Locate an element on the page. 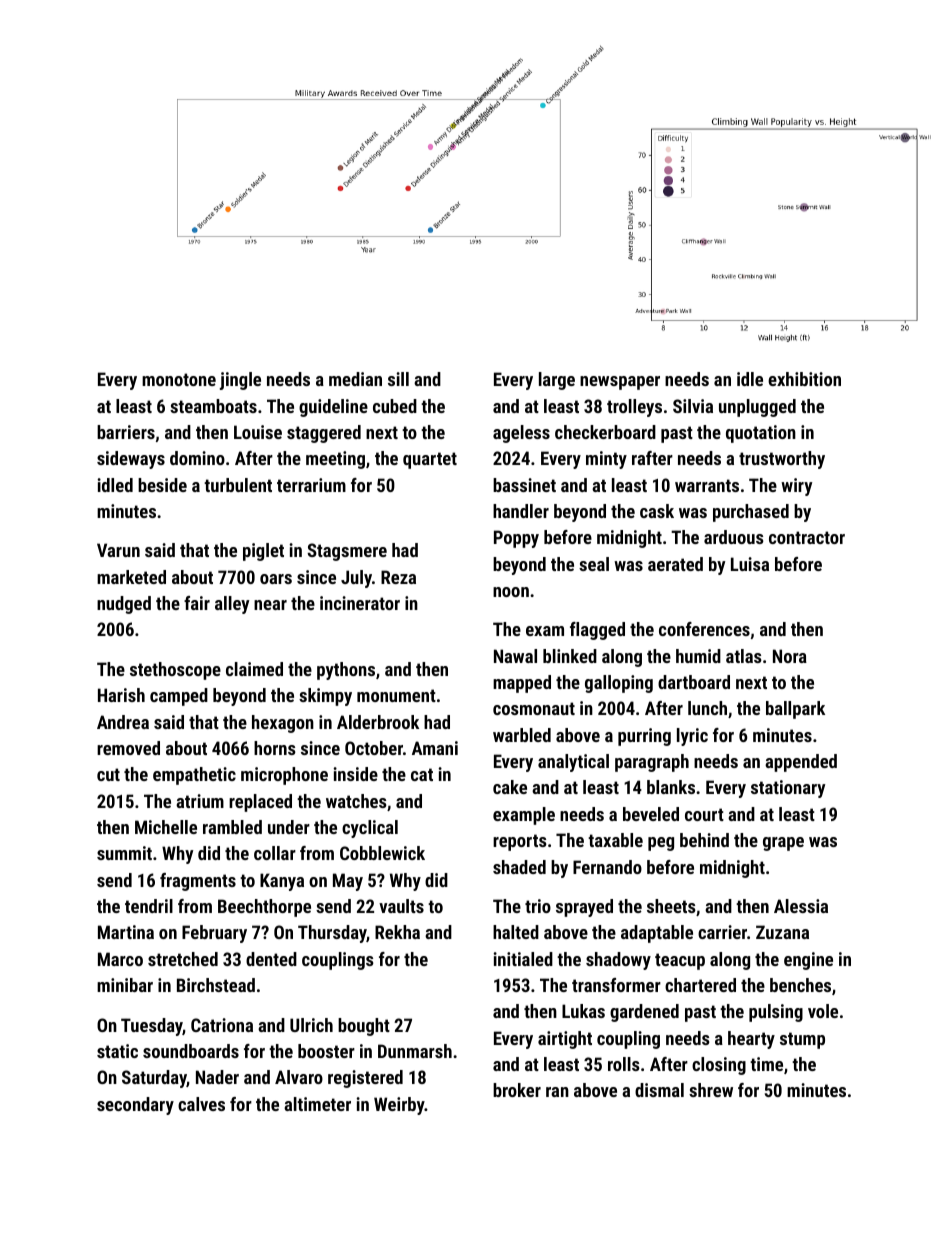 This document has width=952, height=1233. cake is located at coordinates (510, 787).
